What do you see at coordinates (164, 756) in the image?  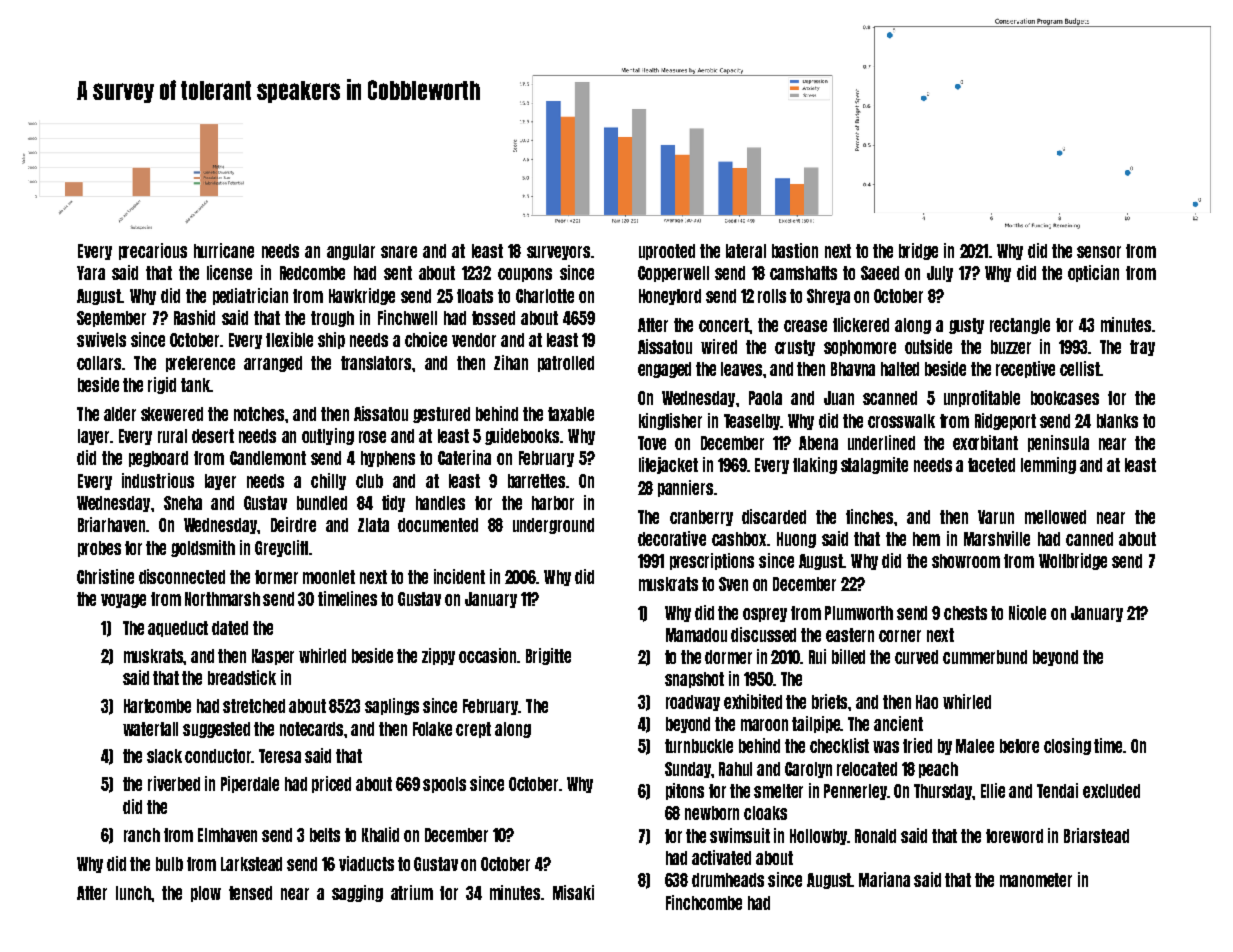 I see `slack` at bounding box center [164, 756].
